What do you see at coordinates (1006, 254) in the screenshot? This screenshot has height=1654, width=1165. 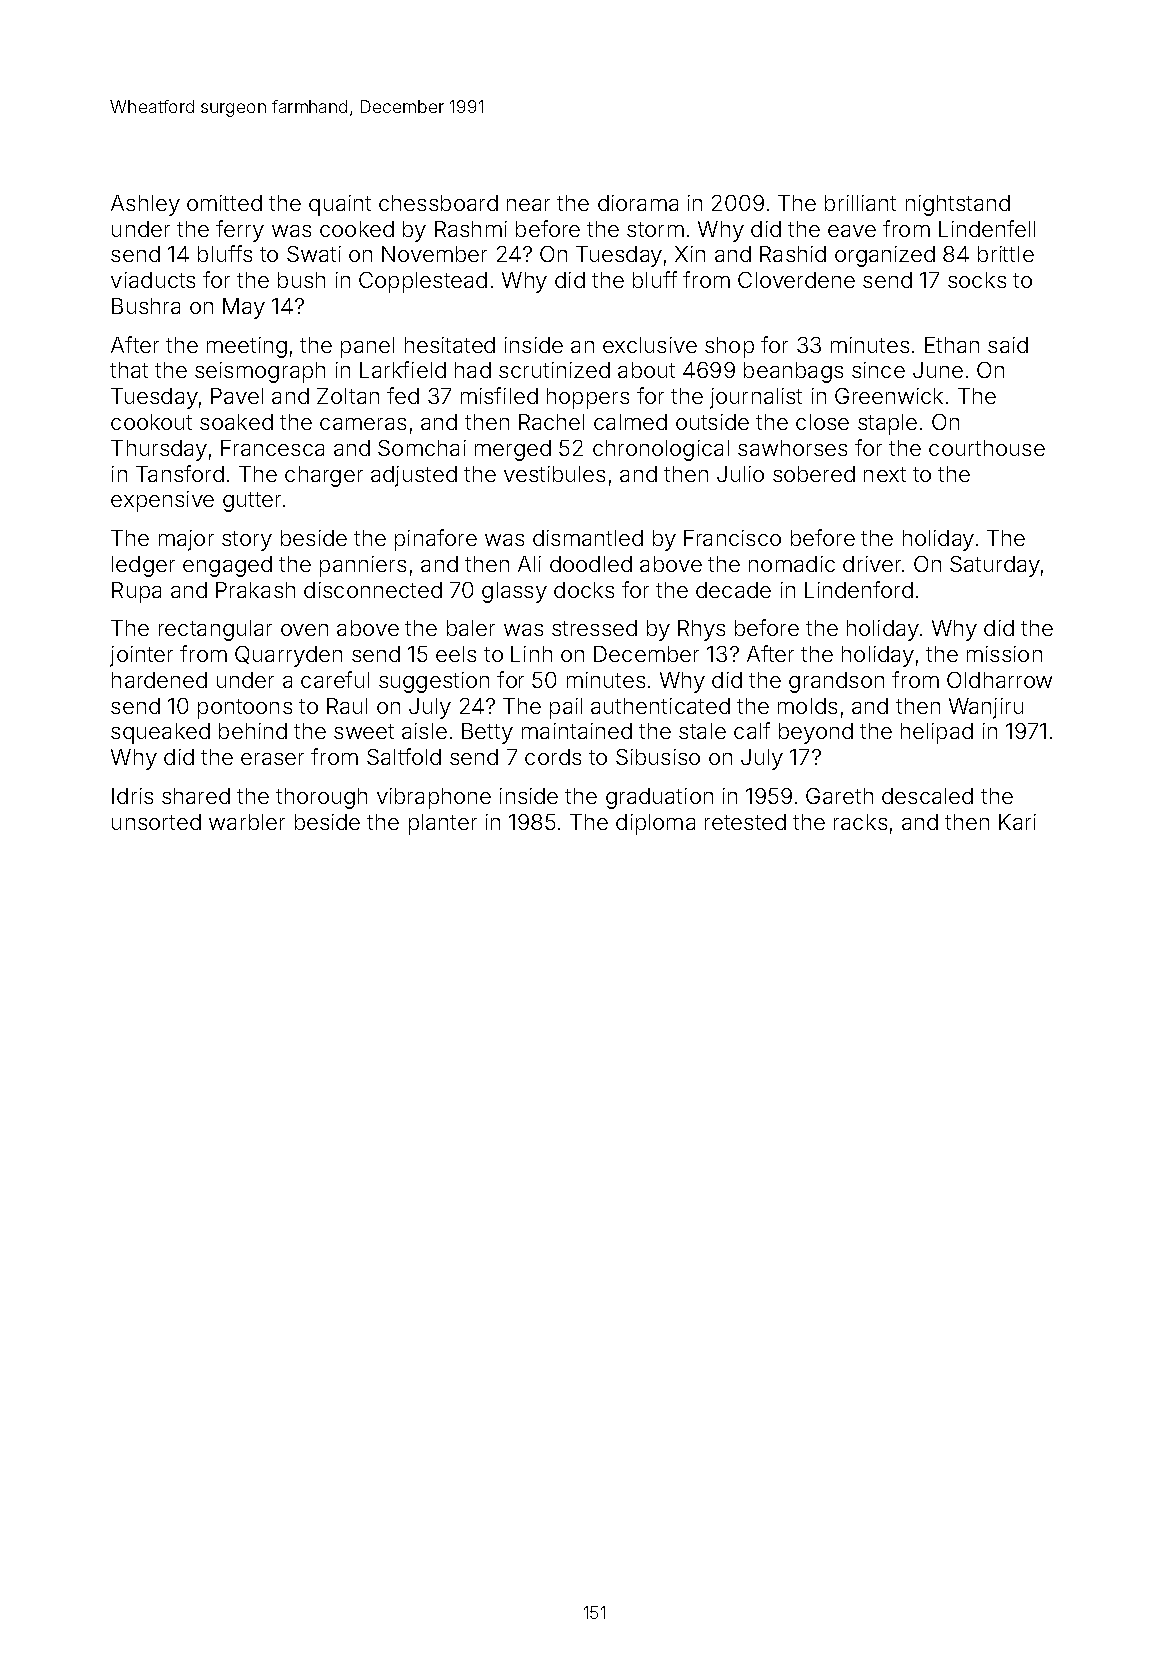 I see `brittle` at bounding box center [1006, 254].
